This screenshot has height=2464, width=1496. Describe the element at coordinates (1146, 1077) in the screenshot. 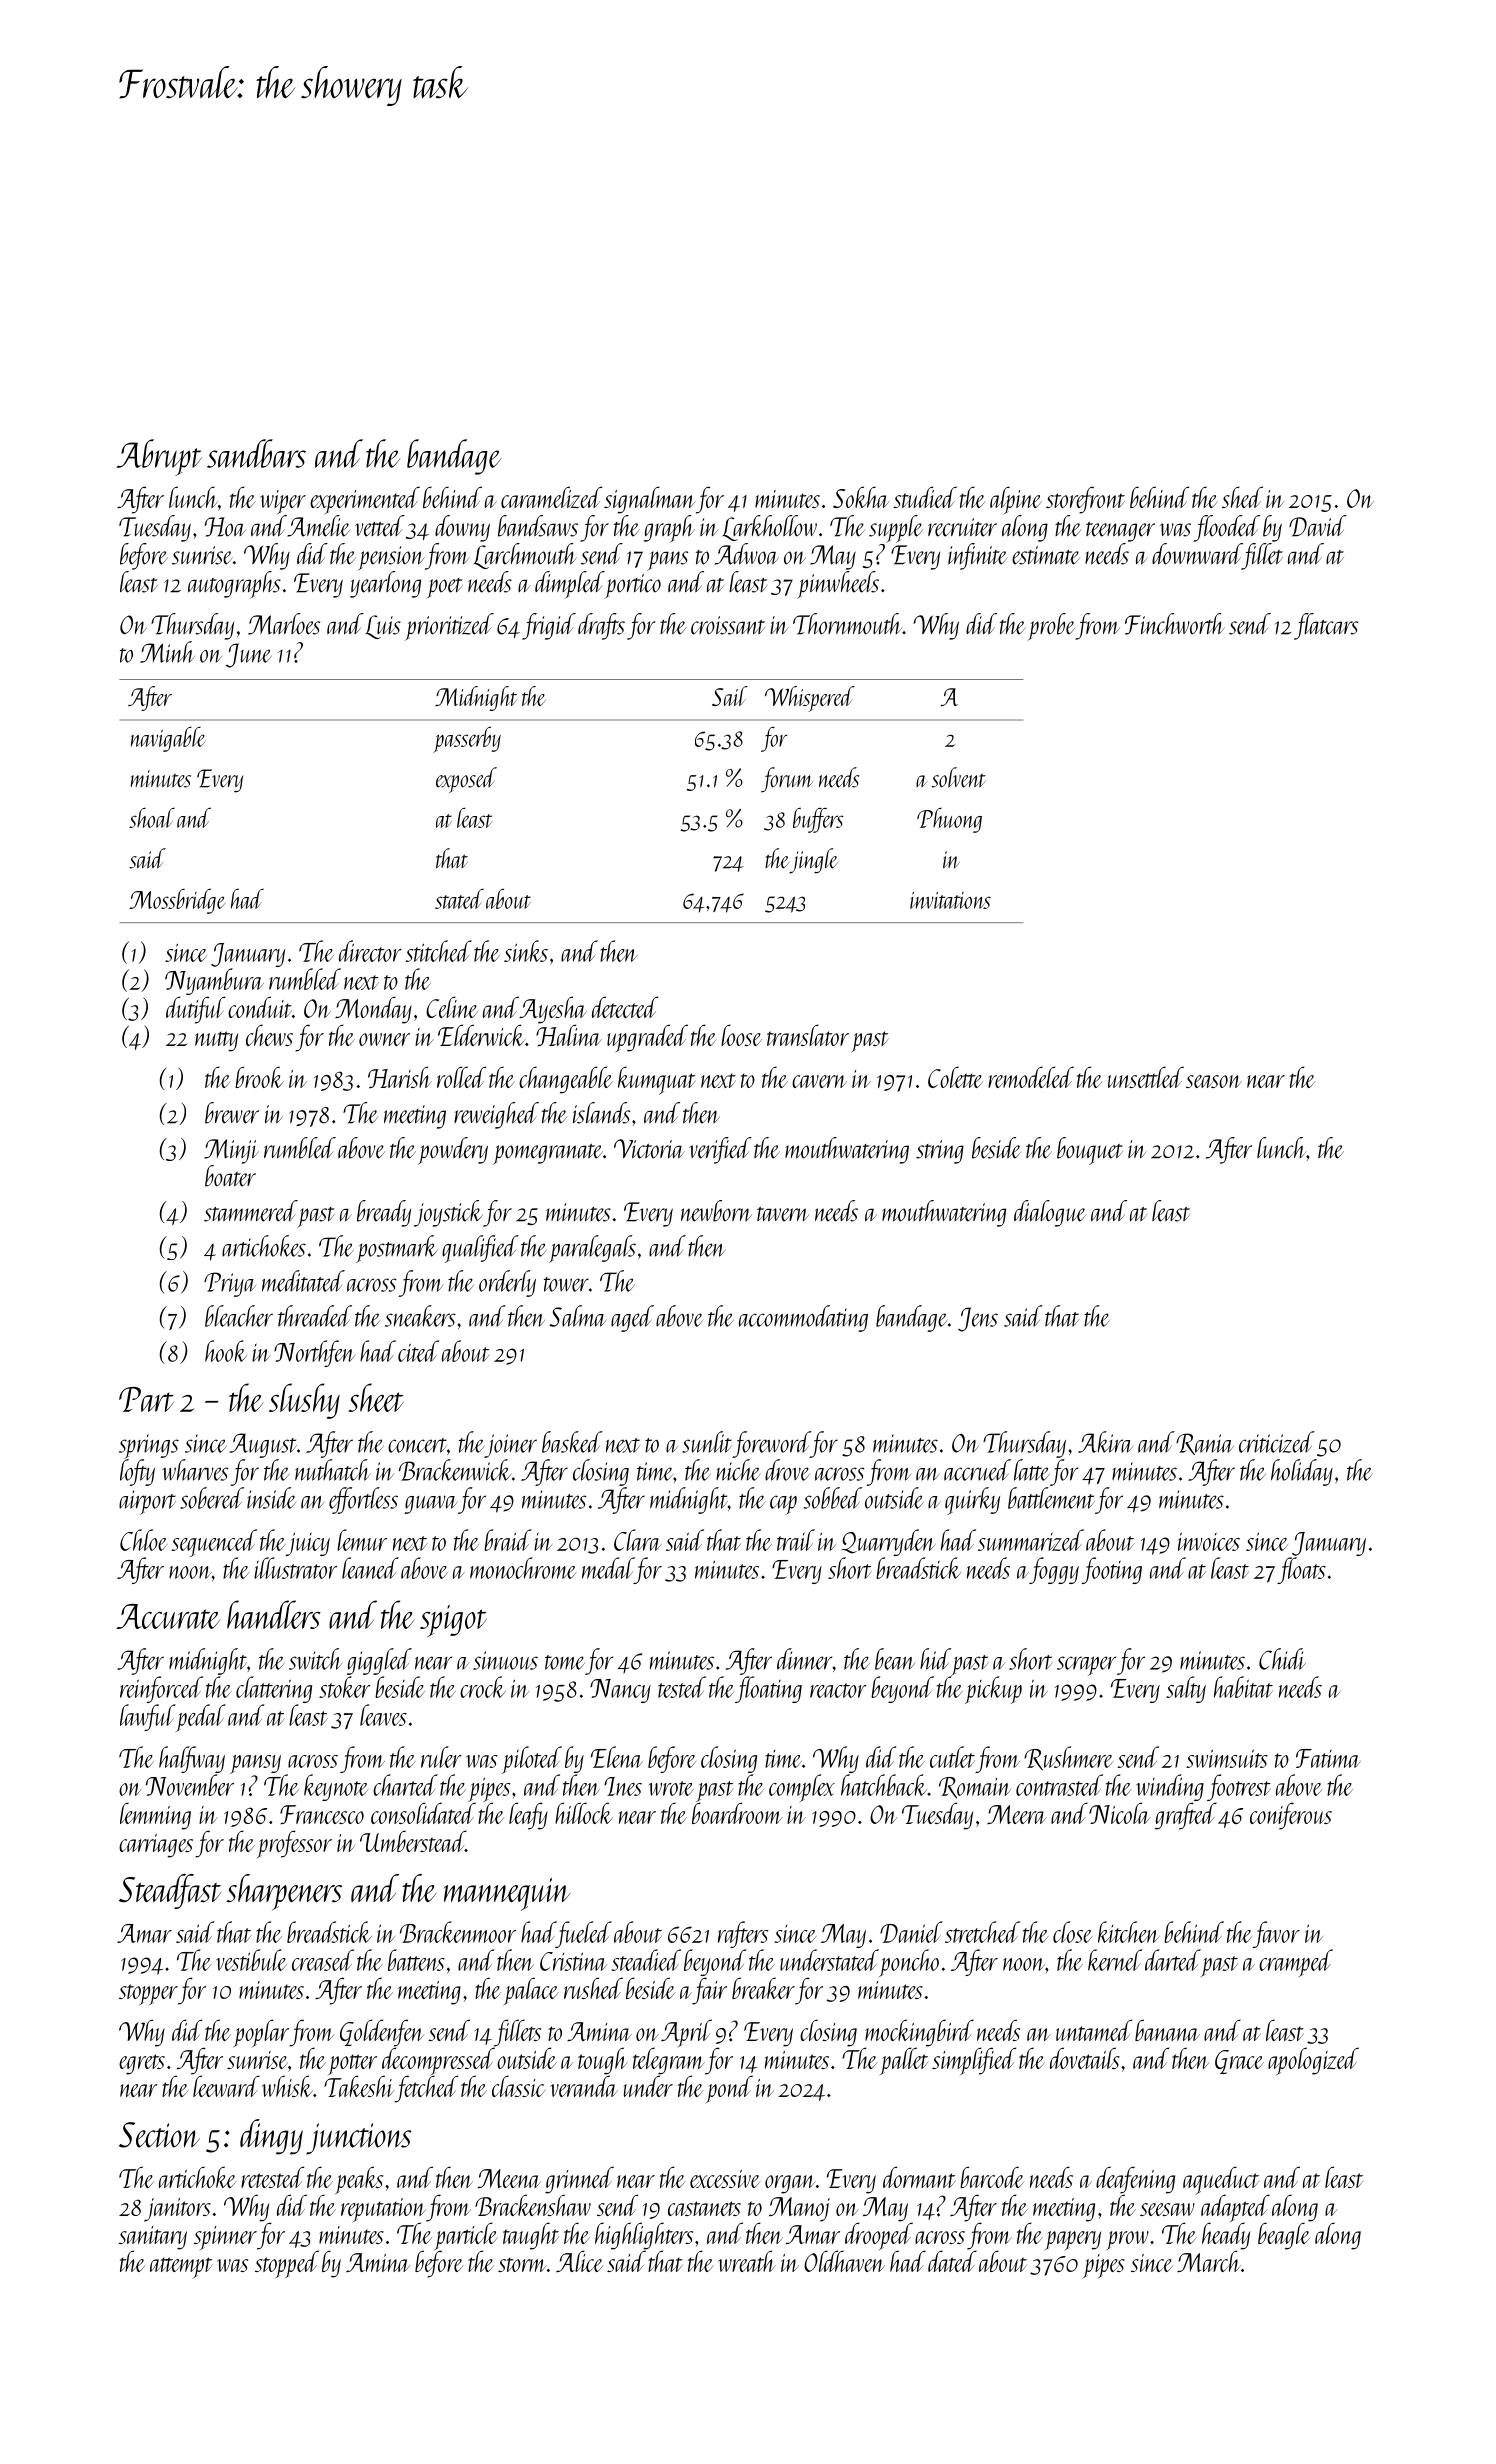

I see `unsettled` at that location.
